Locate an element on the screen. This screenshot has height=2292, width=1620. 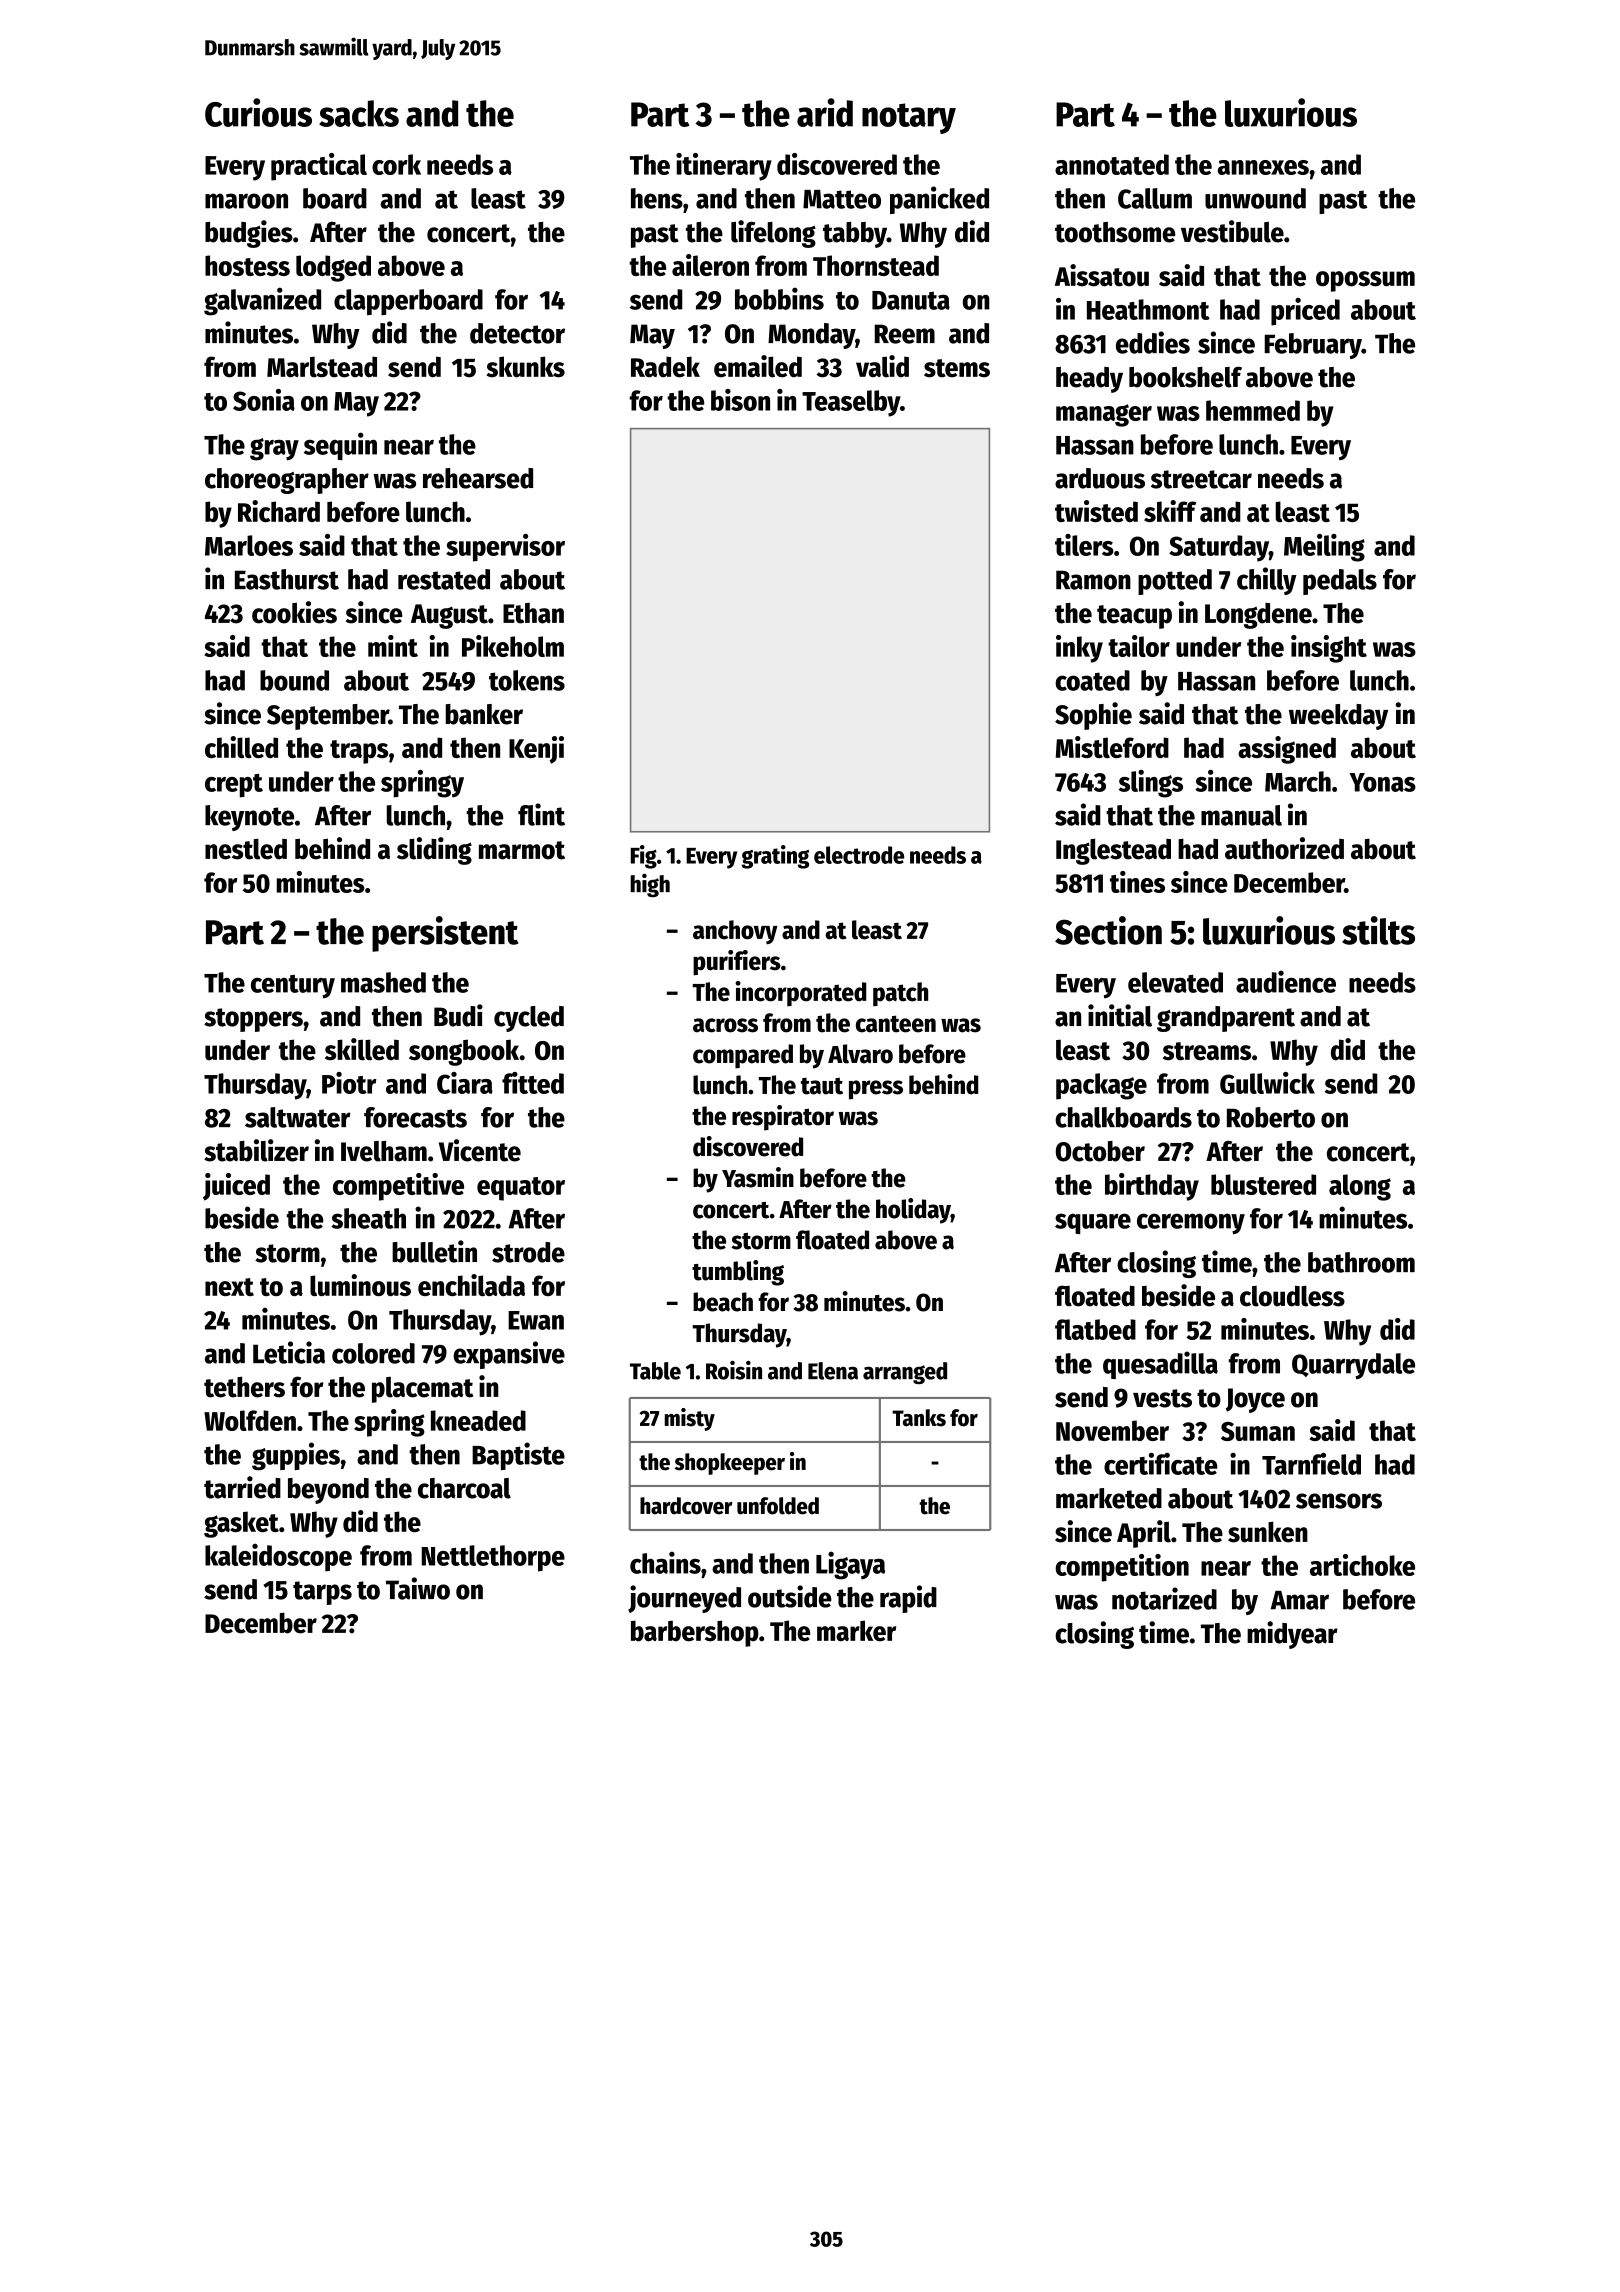
unwound is located at coordinates (1255, 198).
